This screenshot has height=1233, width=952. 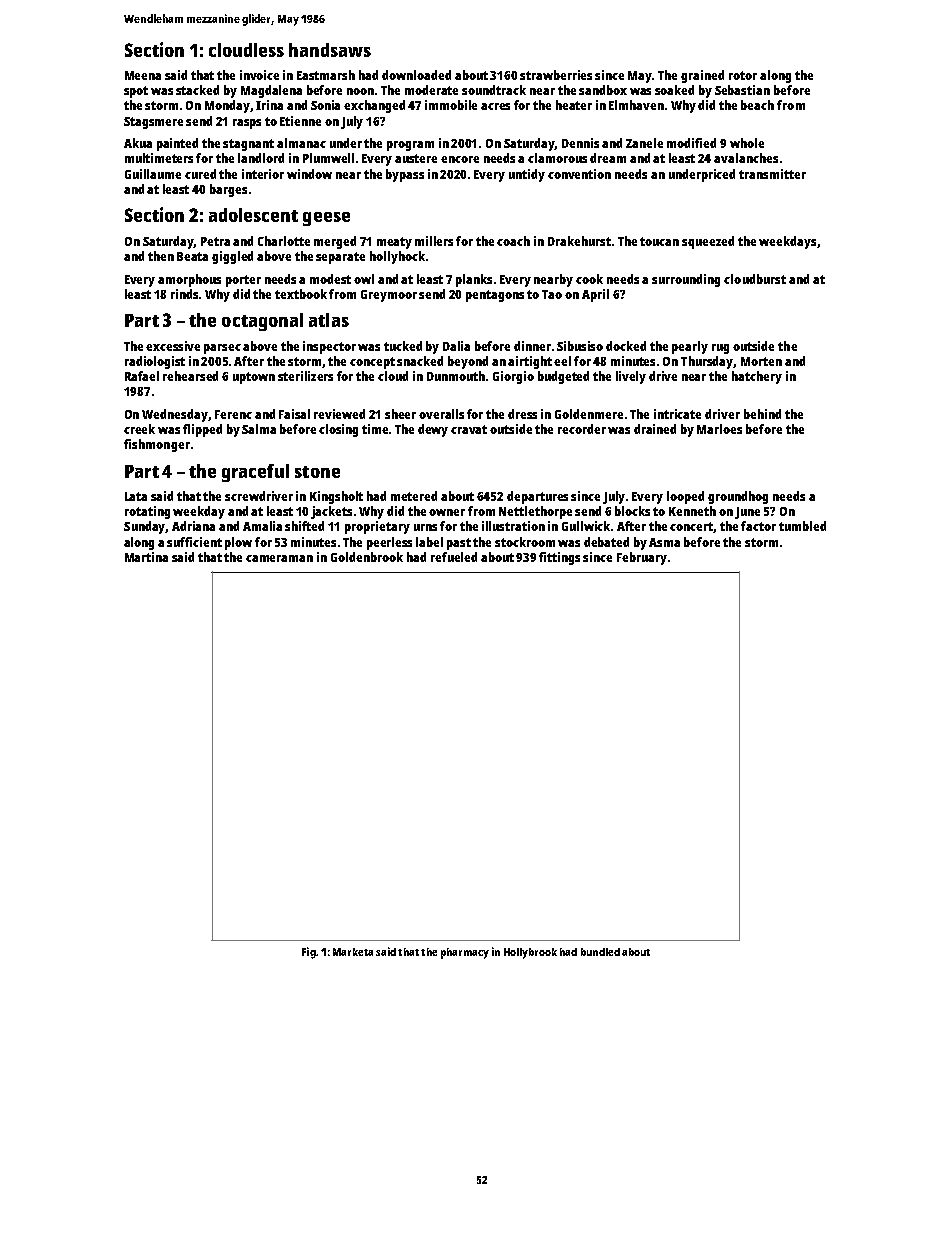 I want to click on dress, so click(x=522, y=414).
